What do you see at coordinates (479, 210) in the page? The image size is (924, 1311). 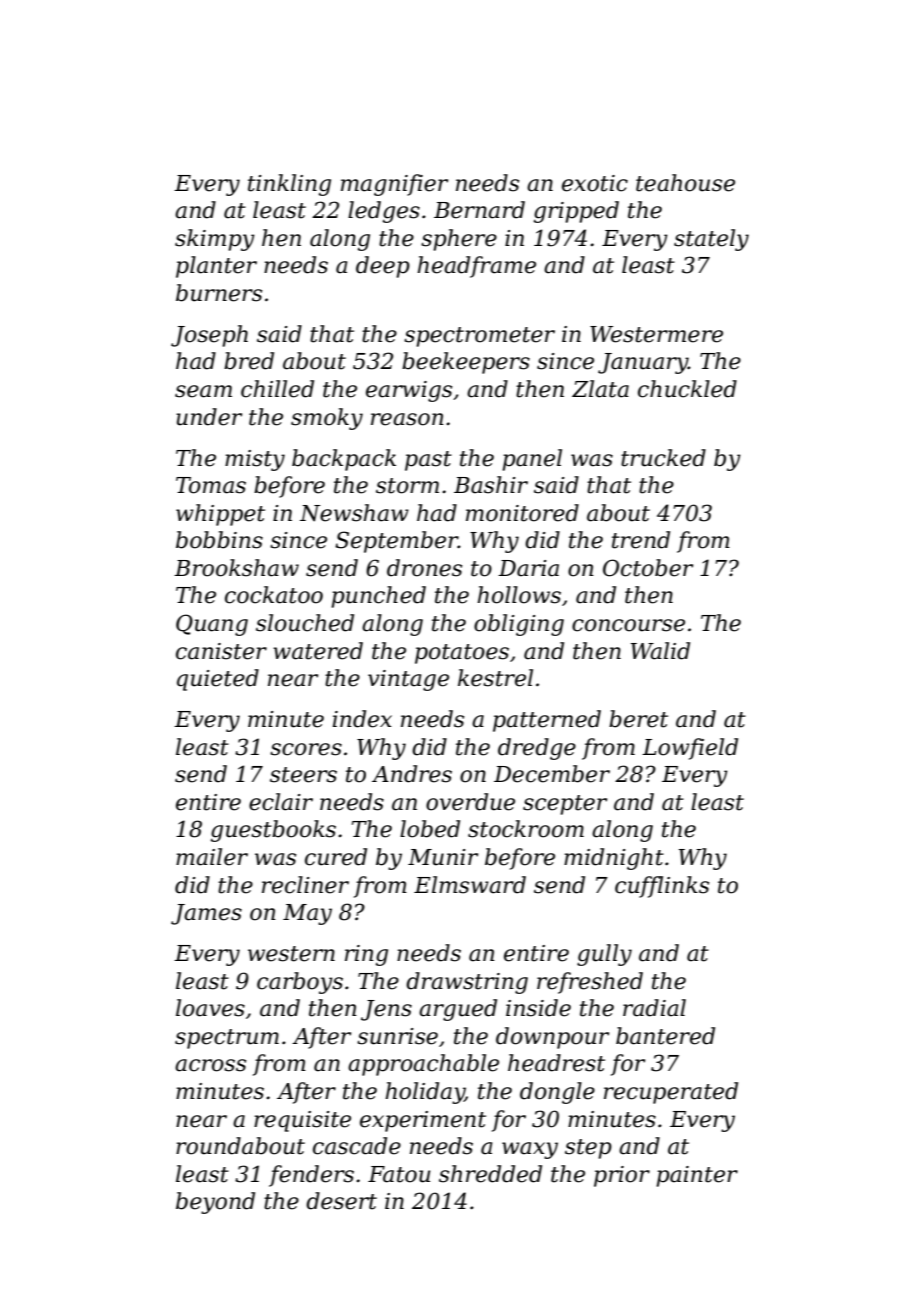 I see `Bernard` at bounding box center [479, 210].
